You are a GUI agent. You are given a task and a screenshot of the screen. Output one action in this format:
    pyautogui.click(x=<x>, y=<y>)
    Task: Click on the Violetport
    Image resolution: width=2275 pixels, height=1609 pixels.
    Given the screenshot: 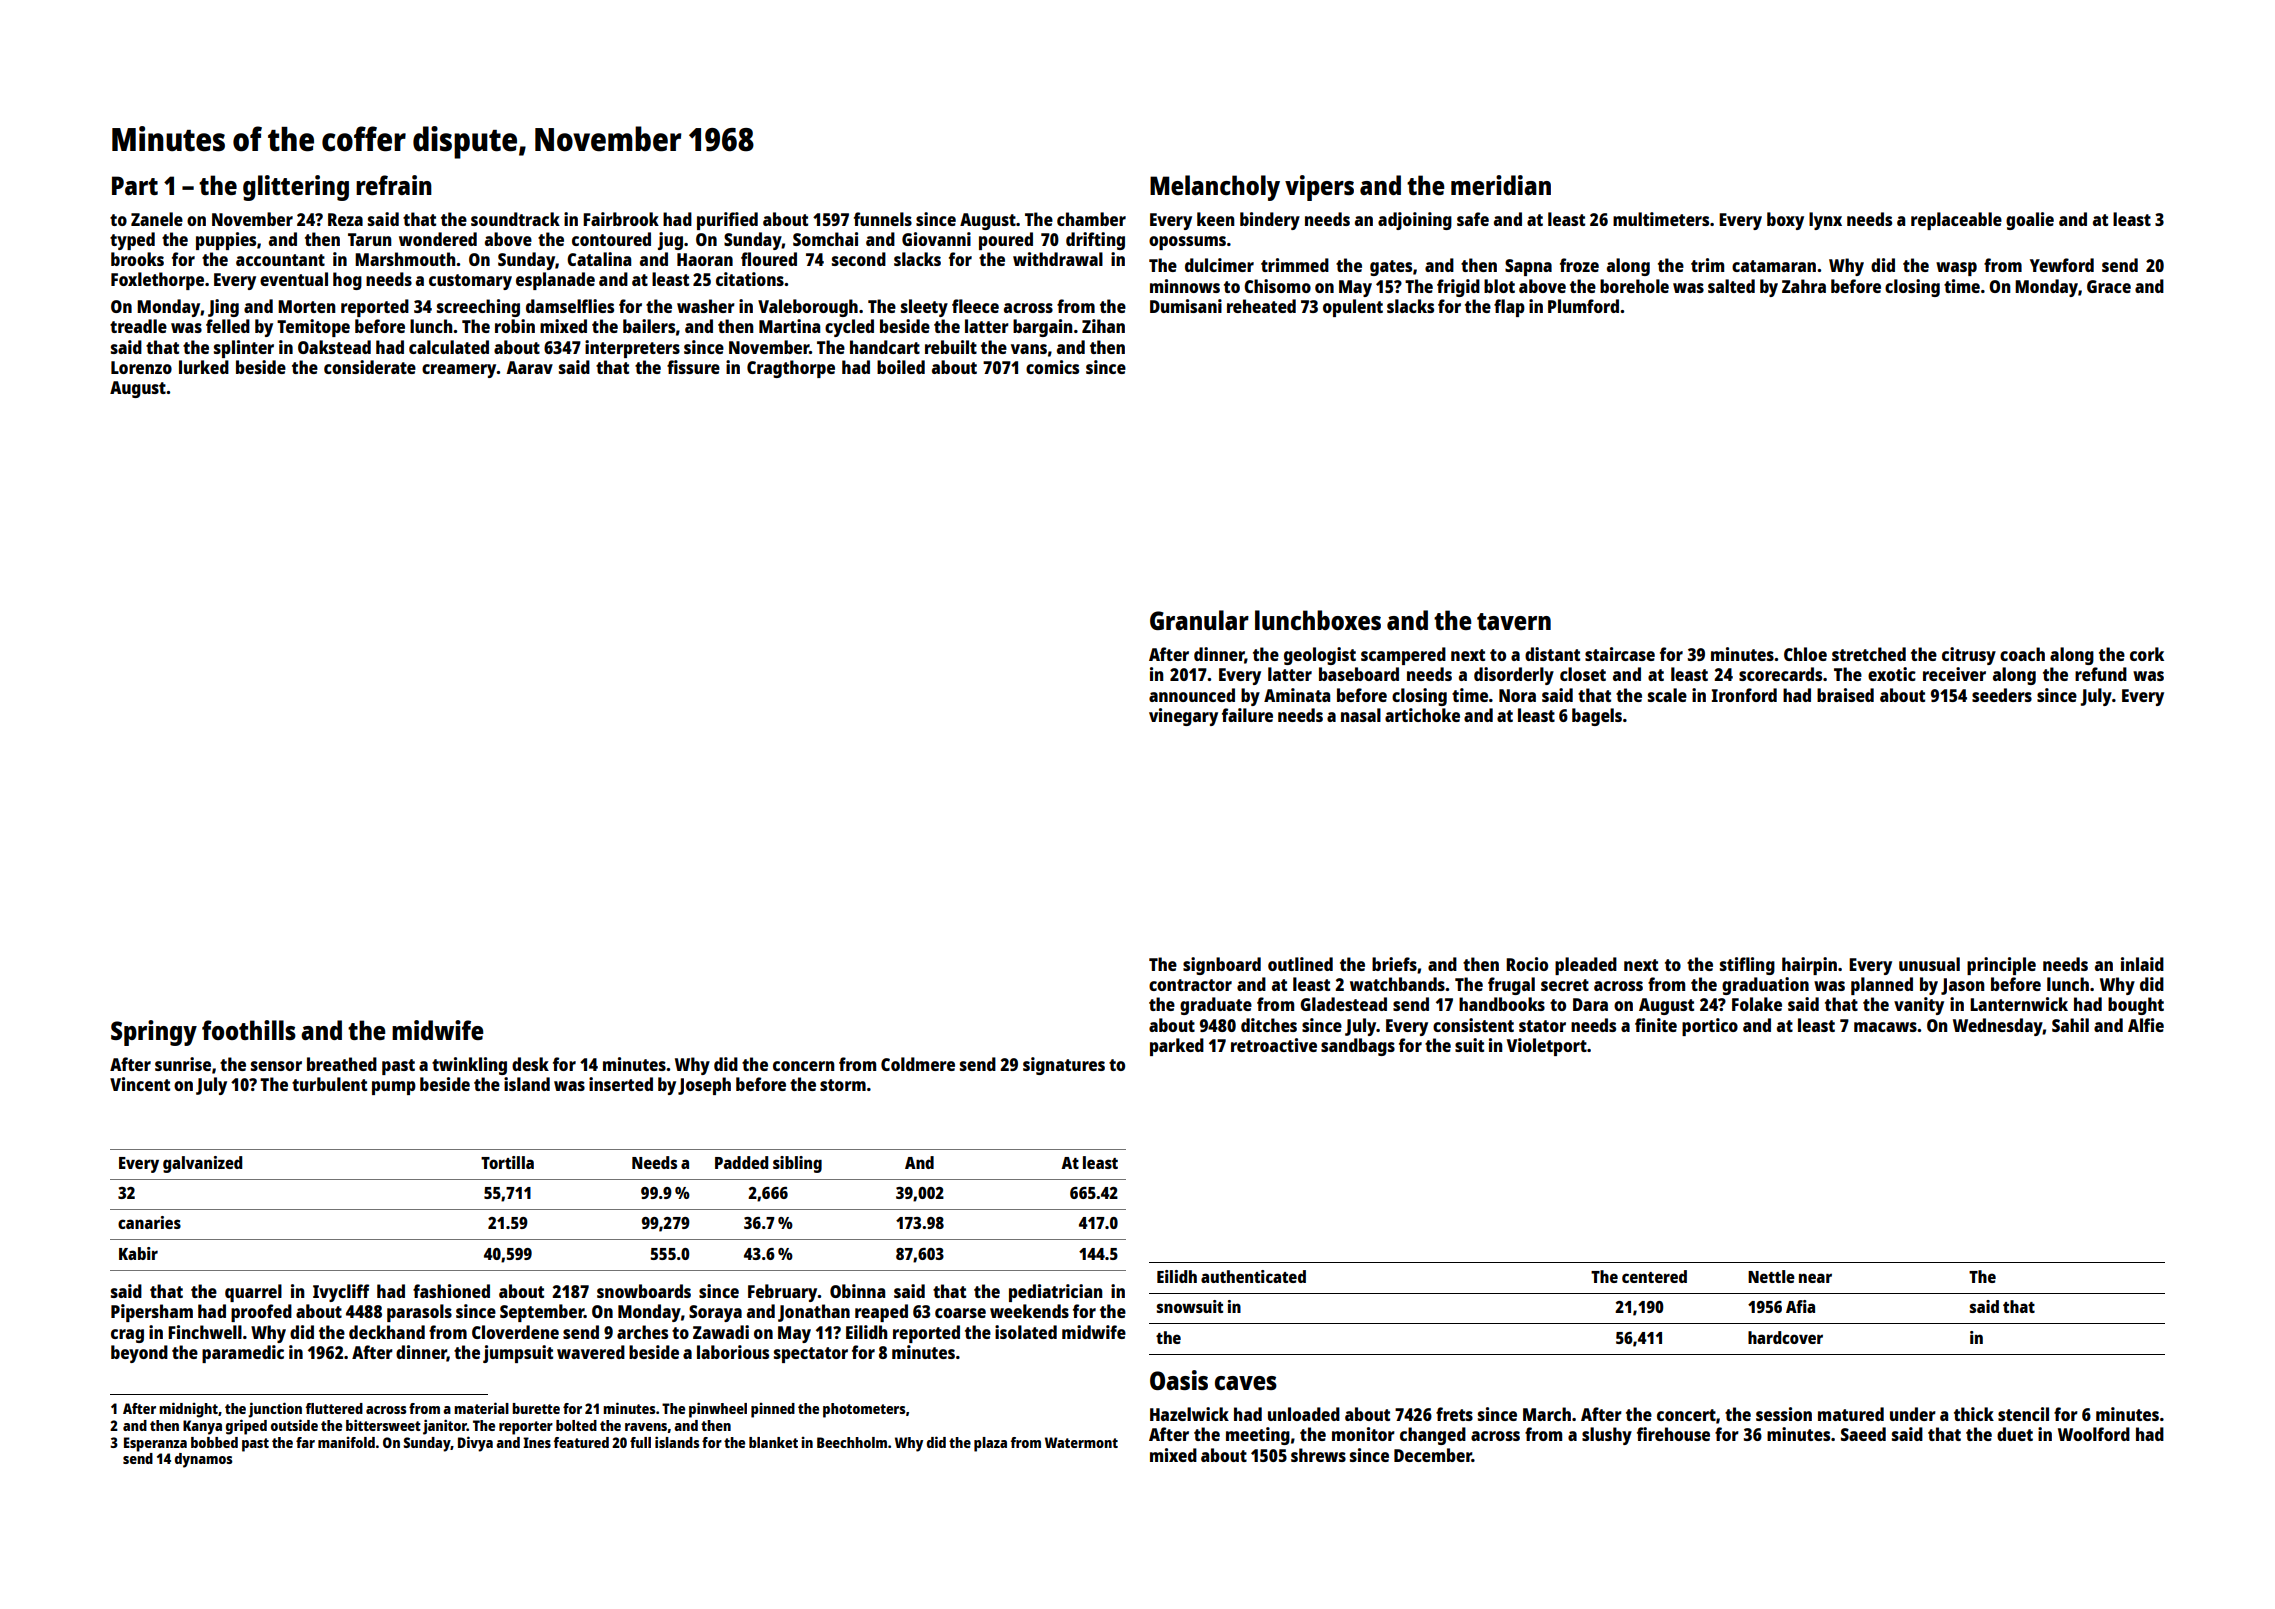 What is the action you would take?
    pyautogui.click(x=1547, y=1047)
